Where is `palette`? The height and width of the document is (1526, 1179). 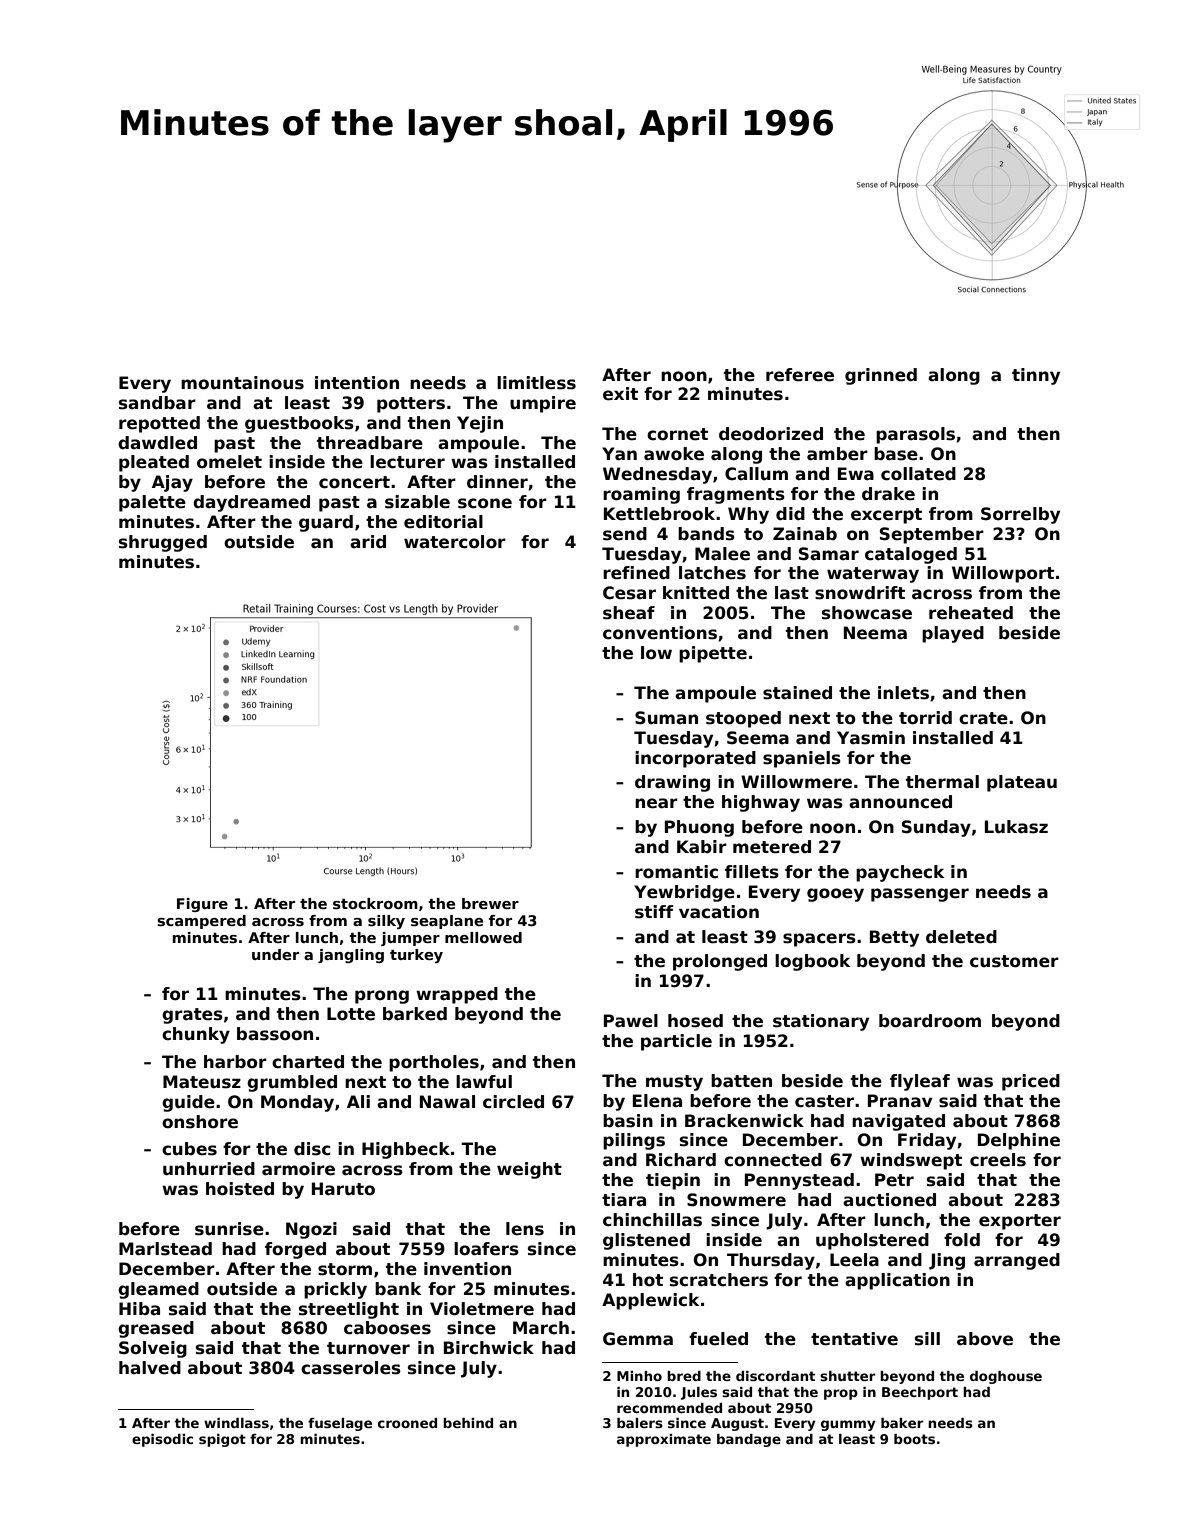 palette is located at coordinates (152, 503).
